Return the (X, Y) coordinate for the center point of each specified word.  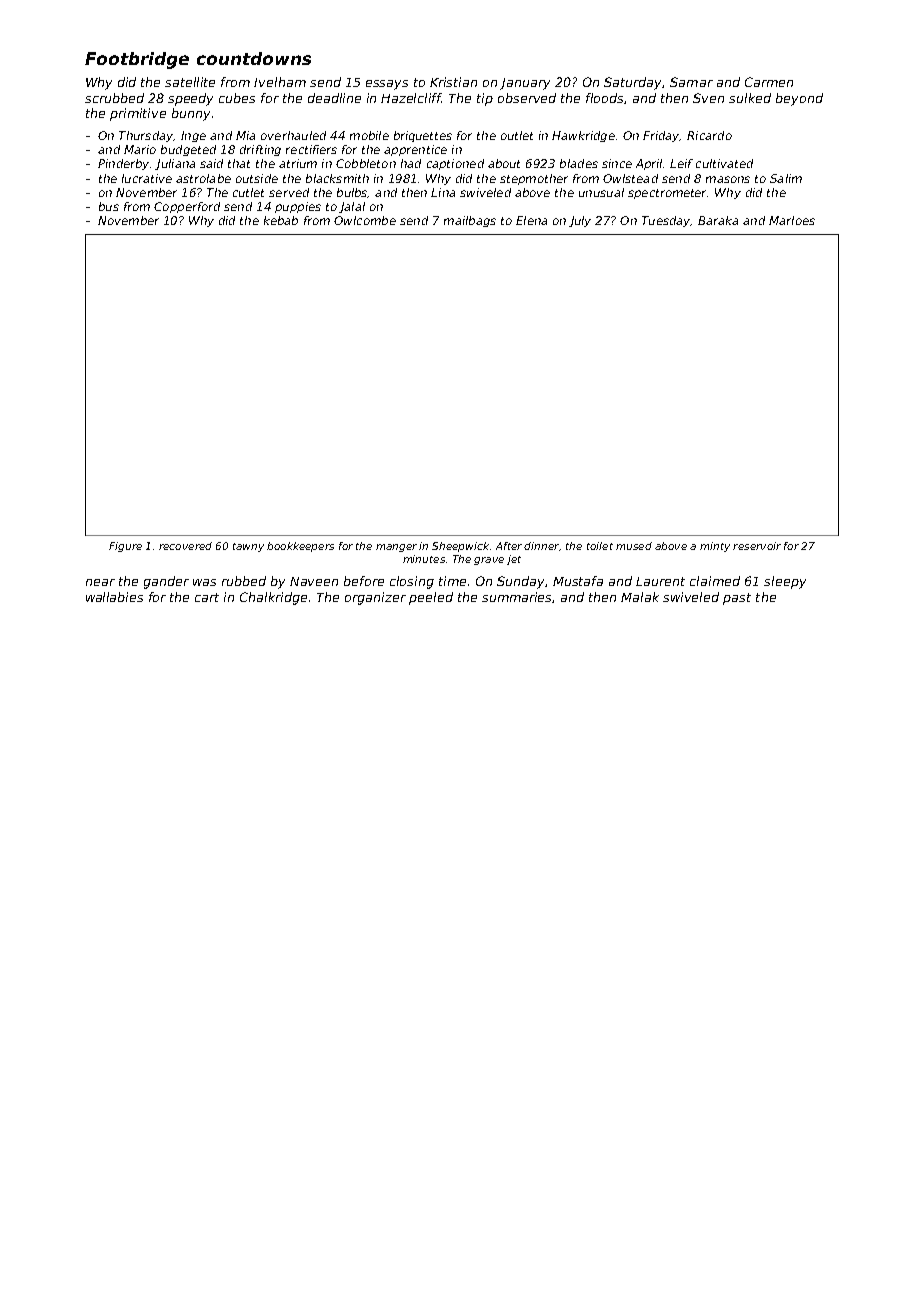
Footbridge (137, 60)
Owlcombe (365, 220)
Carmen (769, 82)
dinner (541, 546)
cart (207, 597)
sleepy (785, 582)
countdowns (254, 58)
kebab (281, 220)
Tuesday (666, 221)
